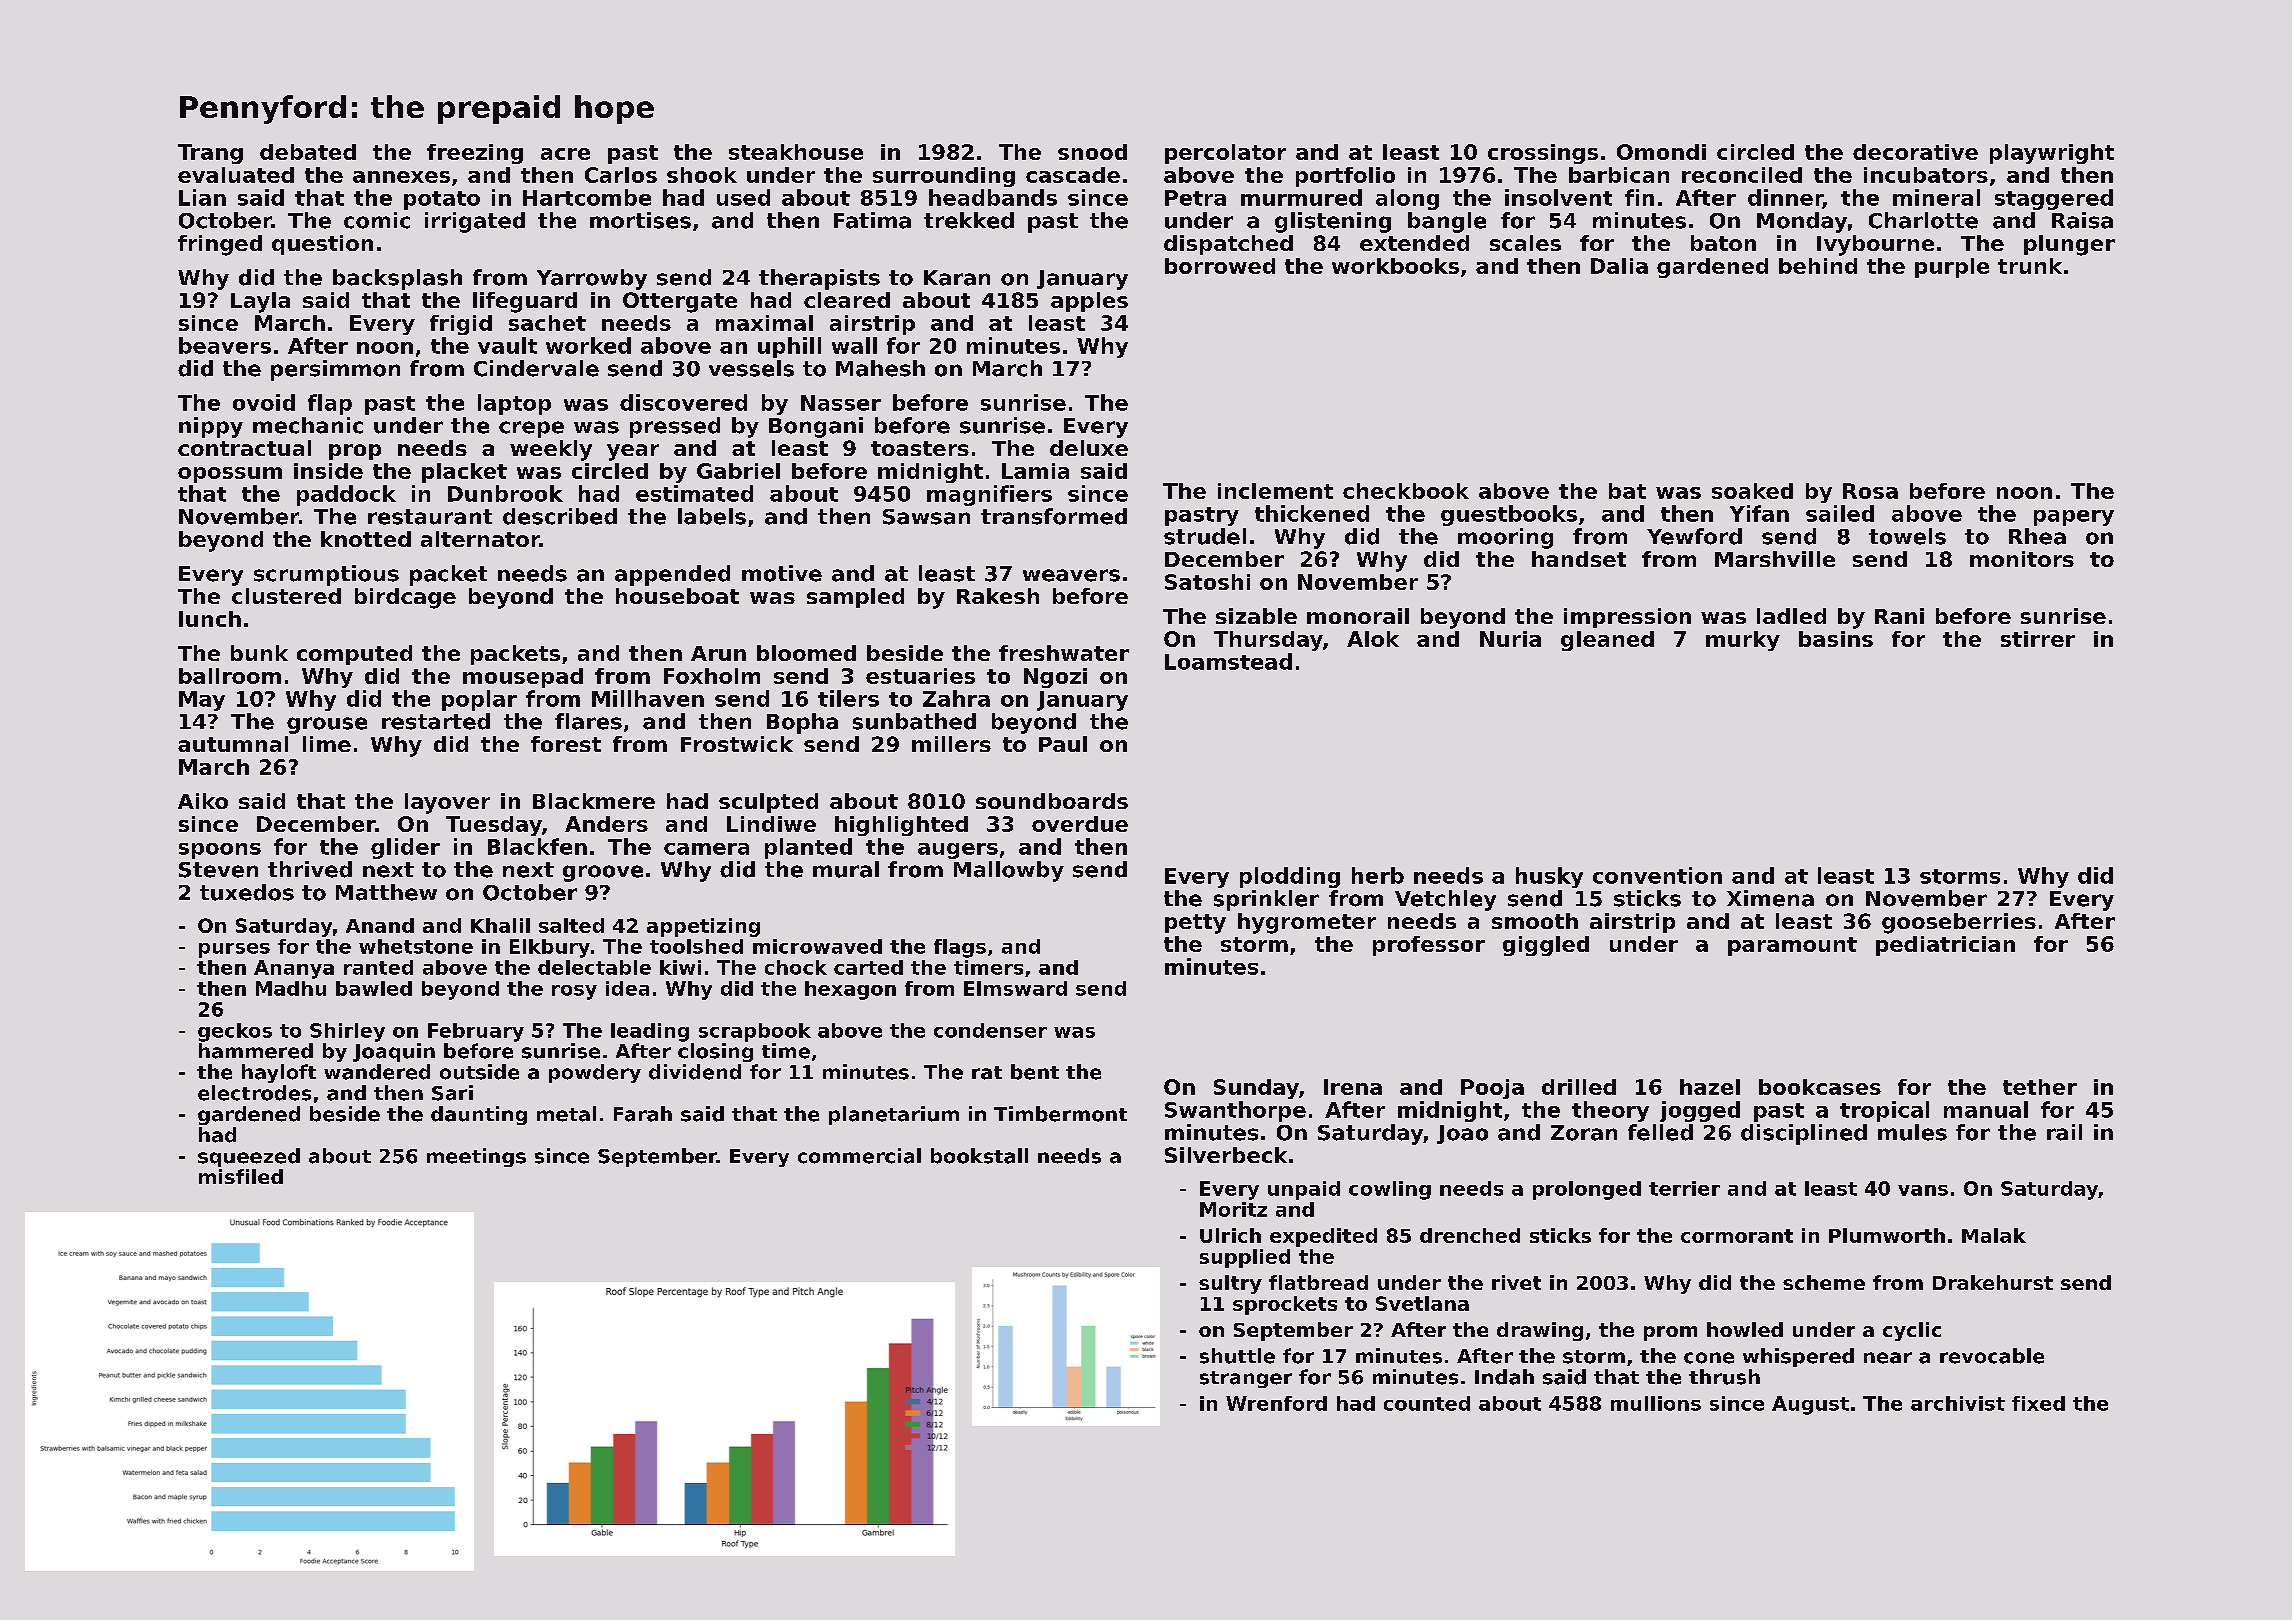 The image size is (2292, 1620). Describe the element at coordinates (1543, 154) in the screenshot. I see `crossings` at that location.
